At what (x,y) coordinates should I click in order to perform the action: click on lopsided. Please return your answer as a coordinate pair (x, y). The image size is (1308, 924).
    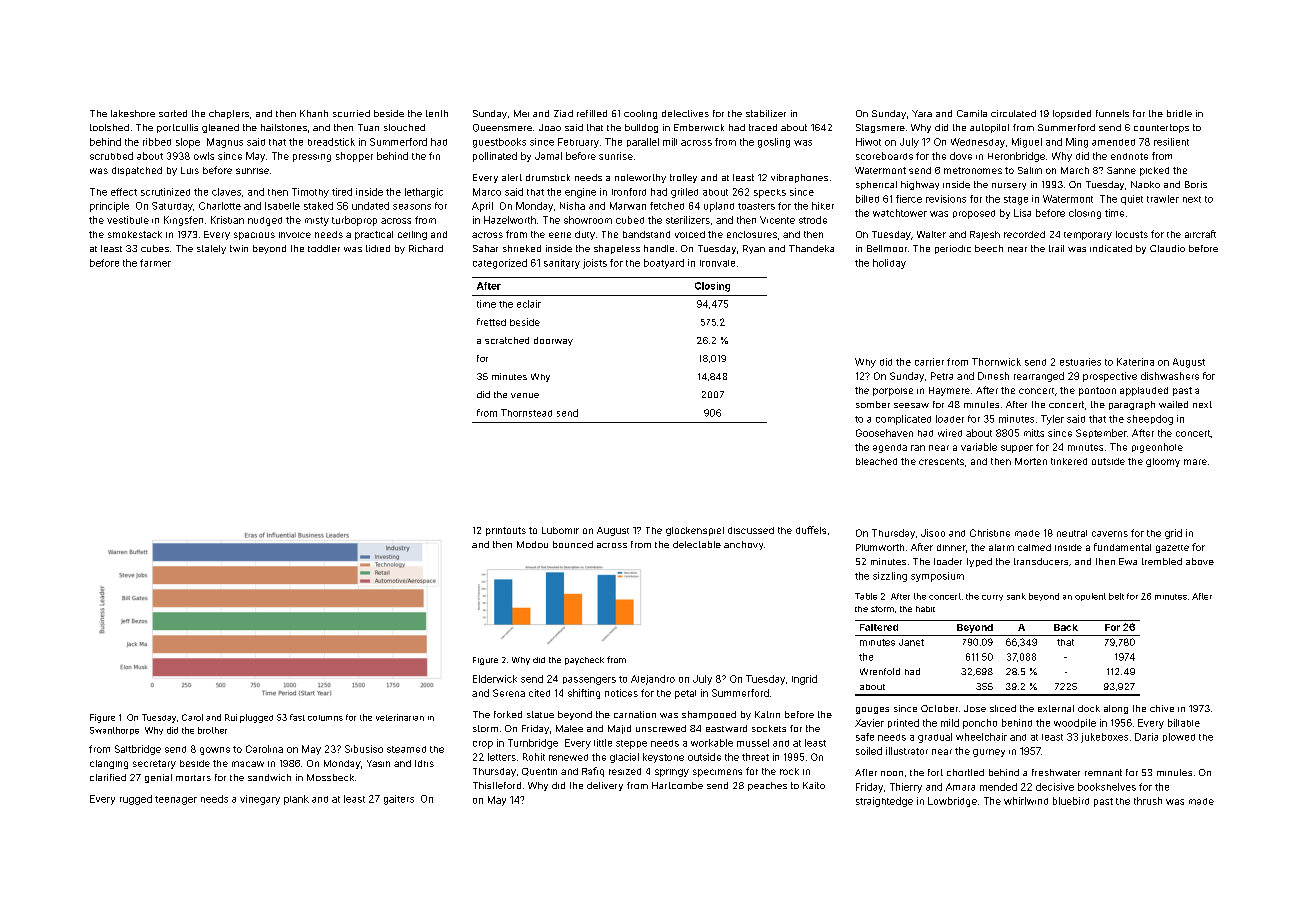
    Looking at the image, I should click on (1072, 114).
